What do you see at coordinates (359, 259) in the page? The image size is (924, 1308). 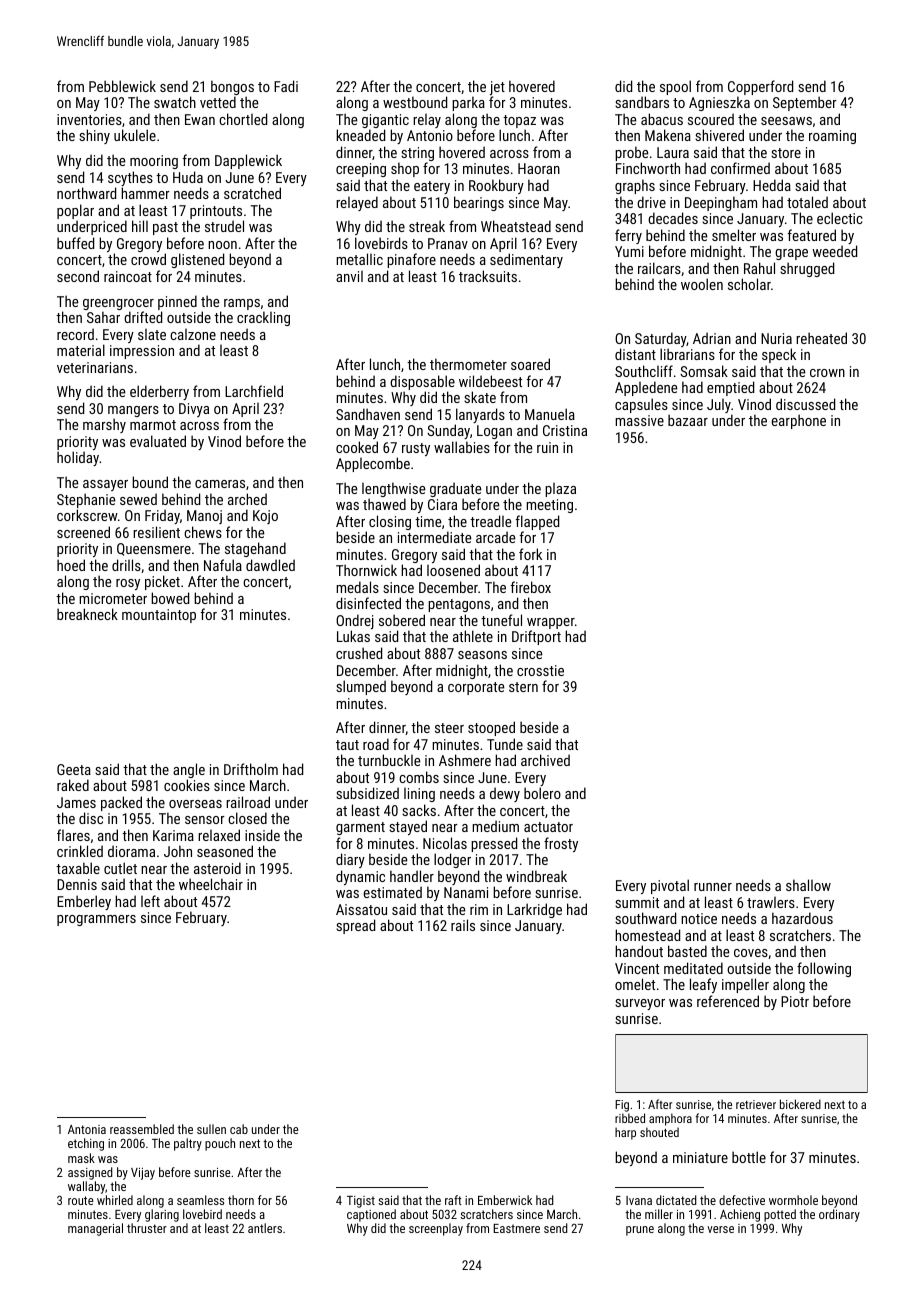 I see `metallic` at bounding box center [359, 259].
